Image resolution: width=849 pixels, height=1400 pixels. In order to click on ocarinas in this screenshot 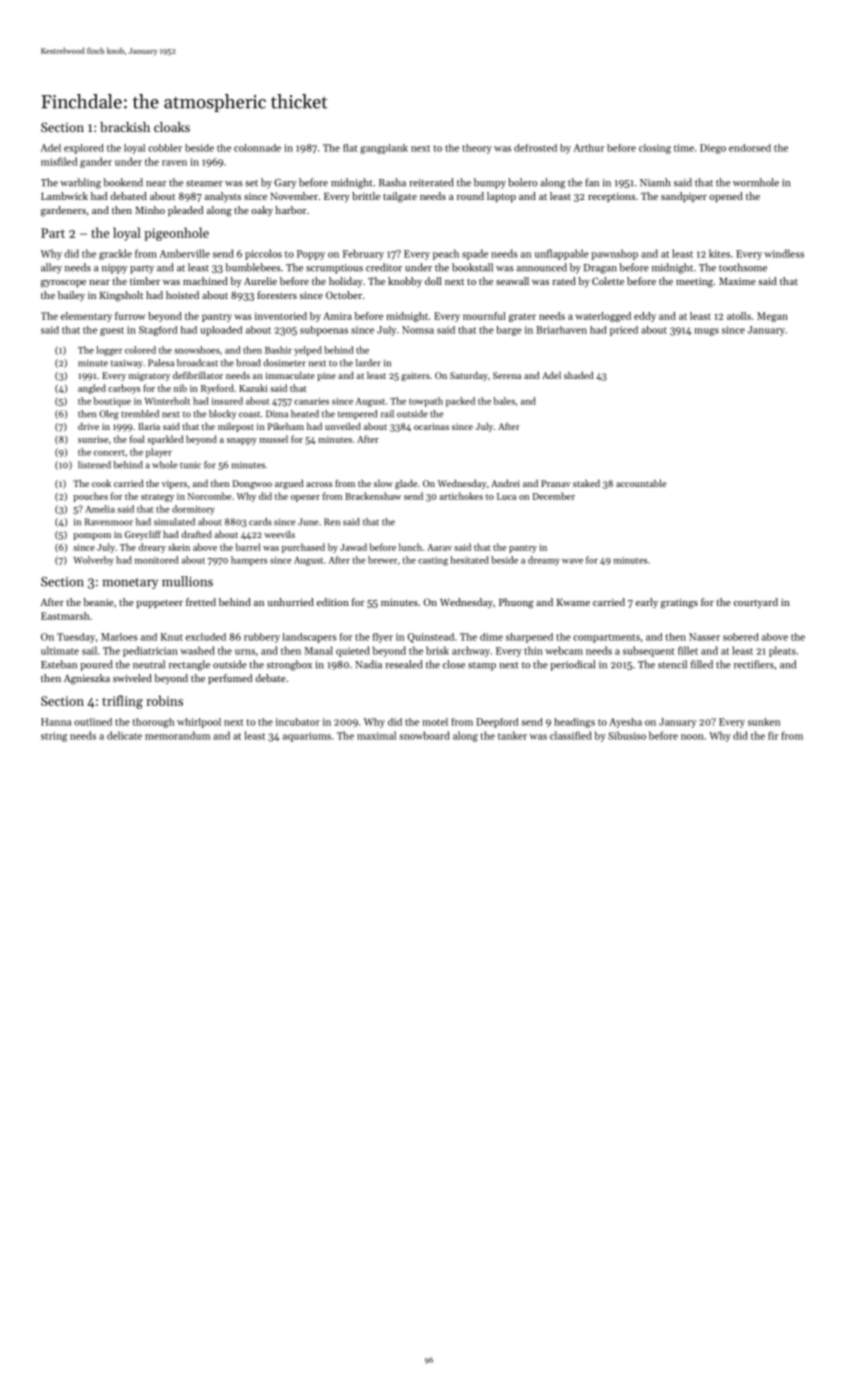, I will do `click(431, 426)`.
